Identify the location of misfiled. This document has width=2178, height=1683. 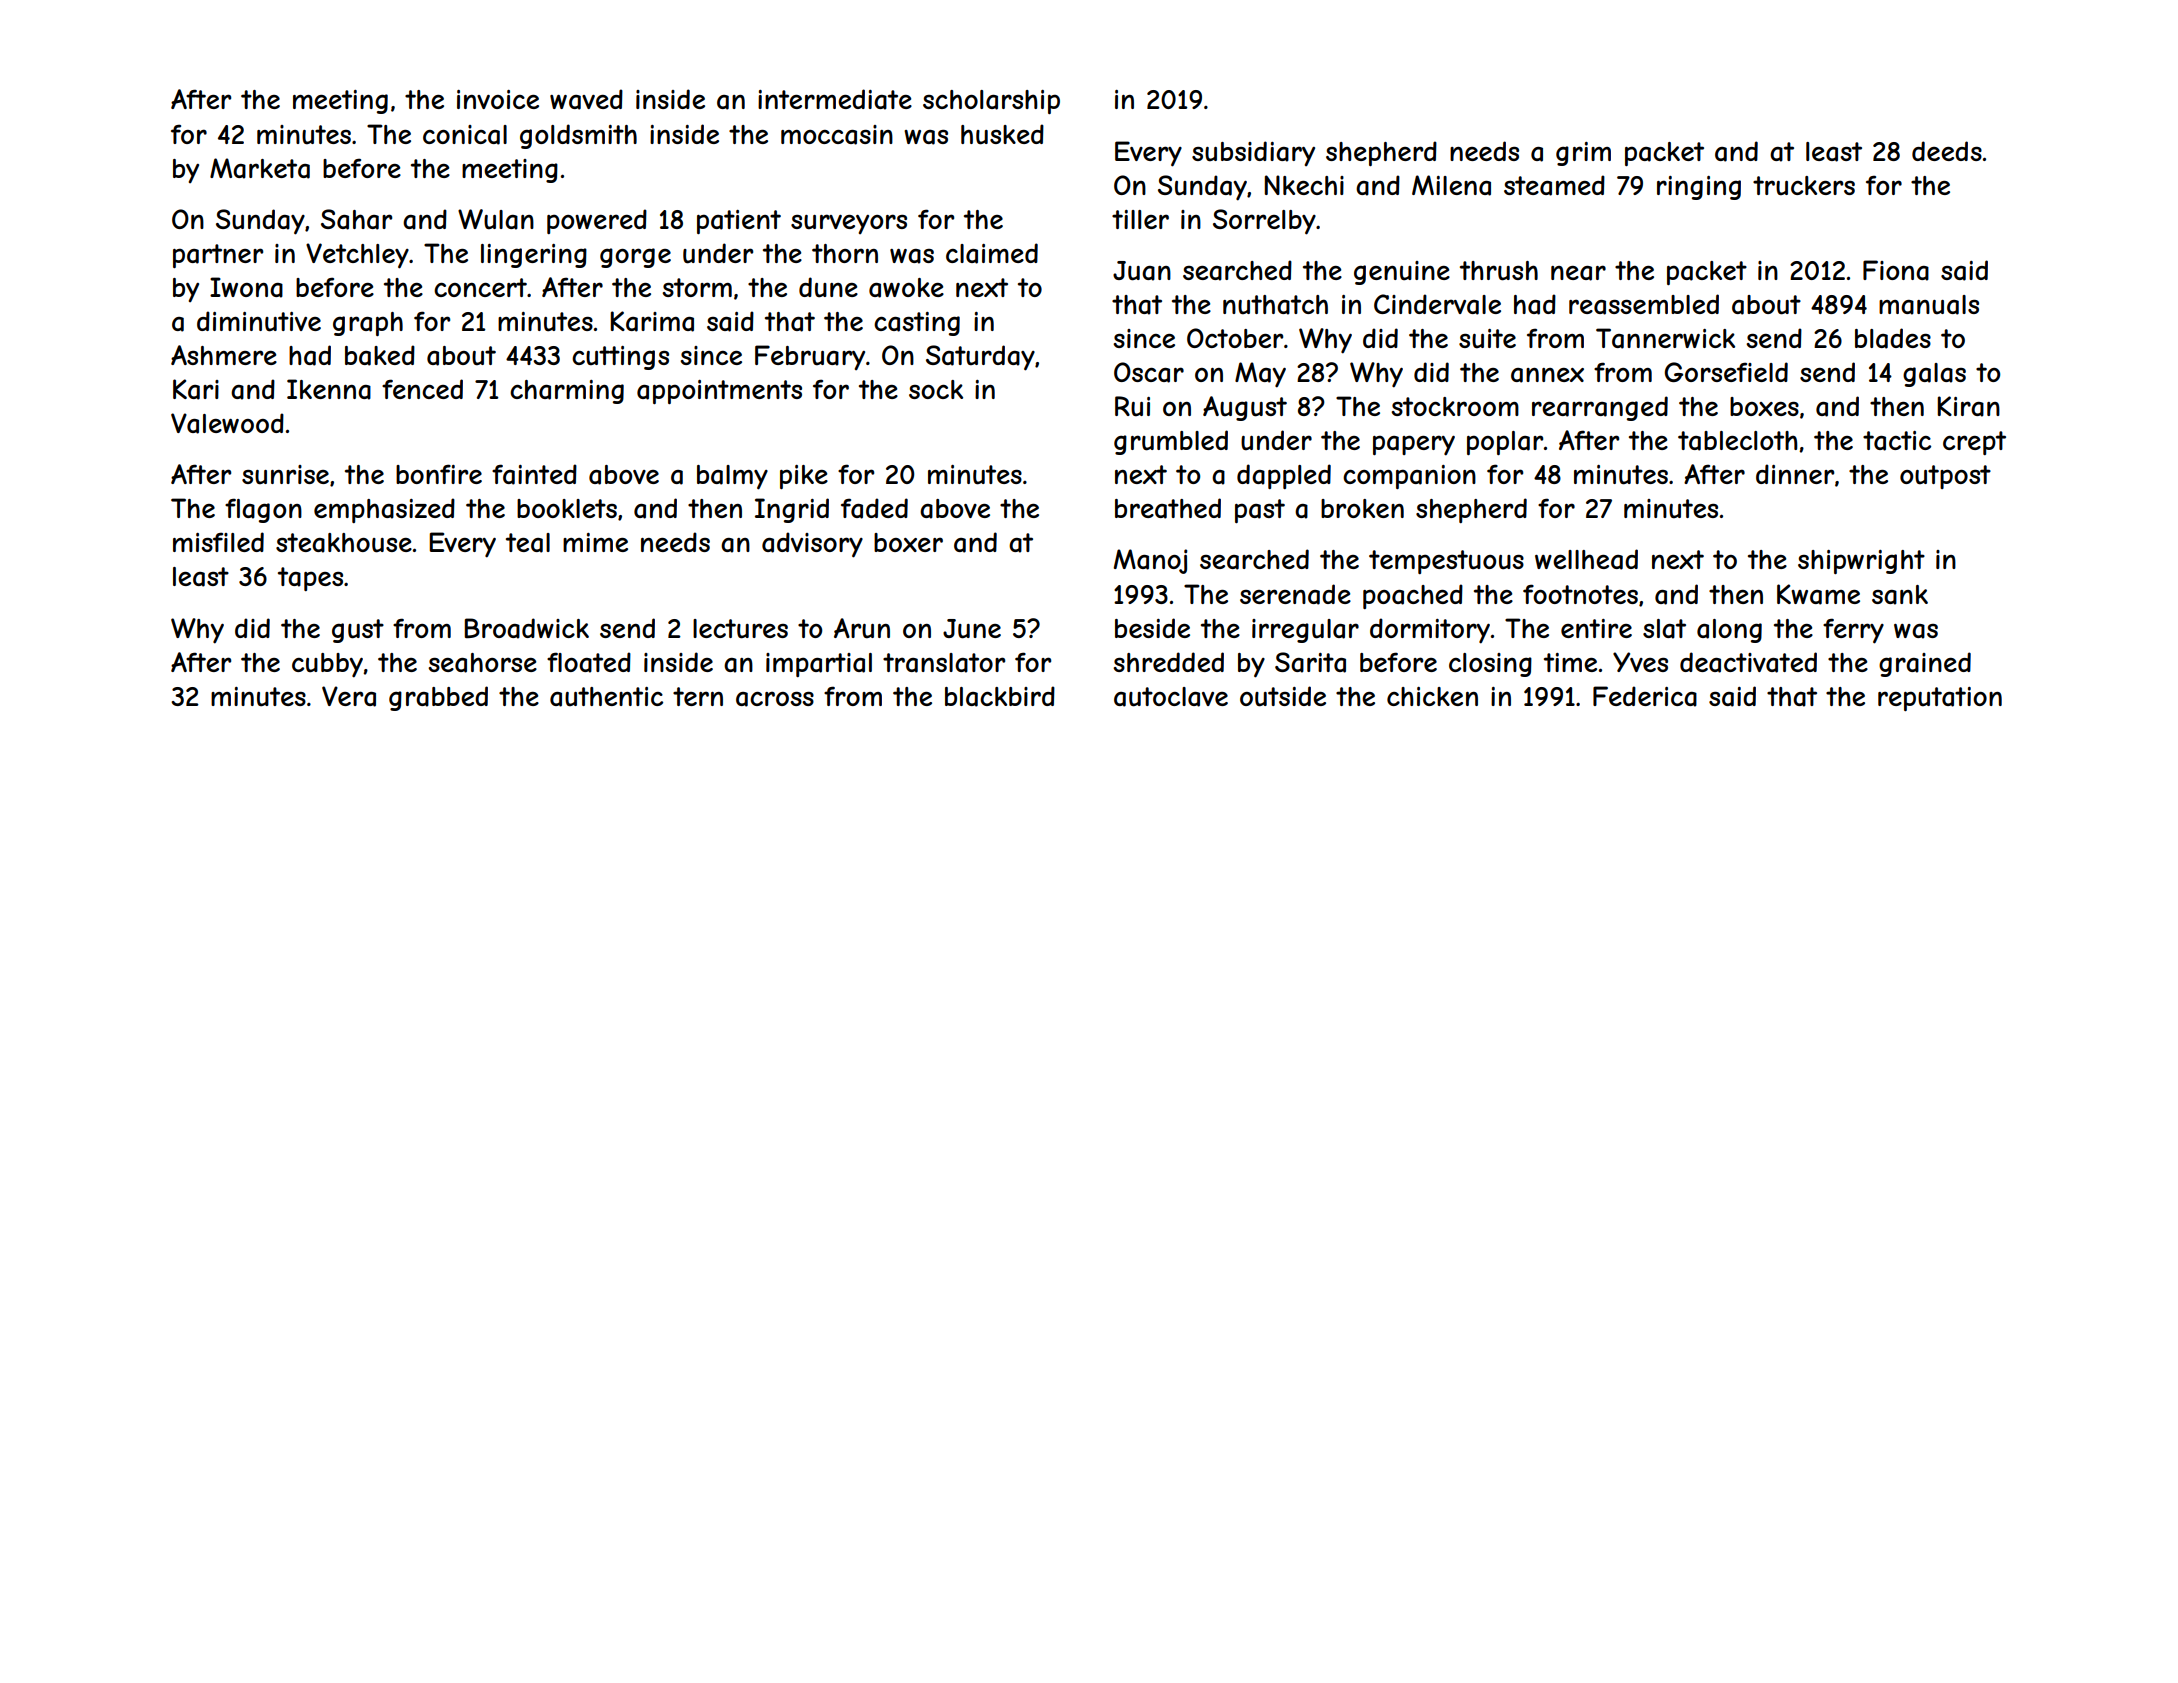
(218, 542).
